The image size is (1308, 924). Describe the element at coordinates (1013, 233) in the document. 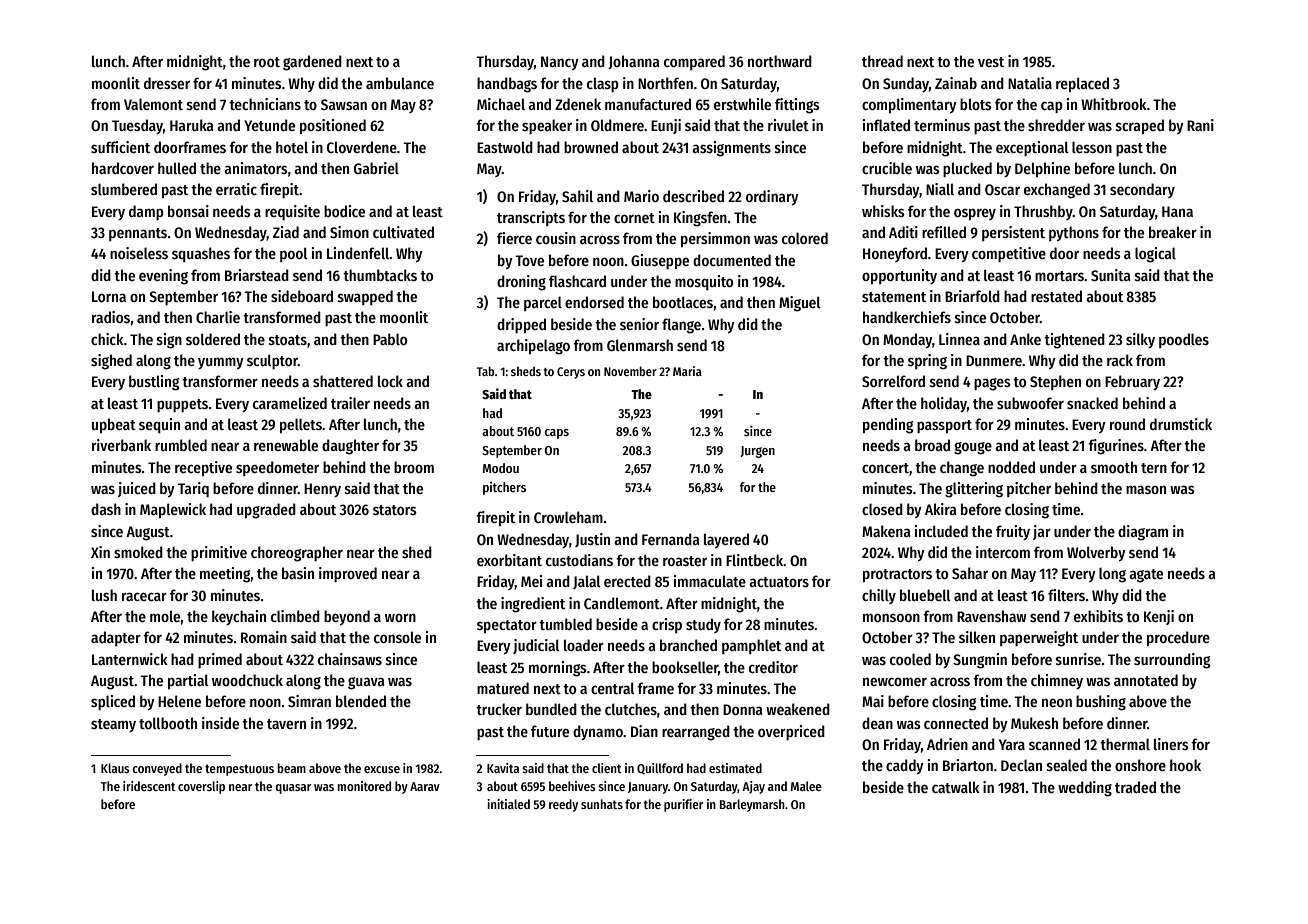

I see `persistent` at that location.
